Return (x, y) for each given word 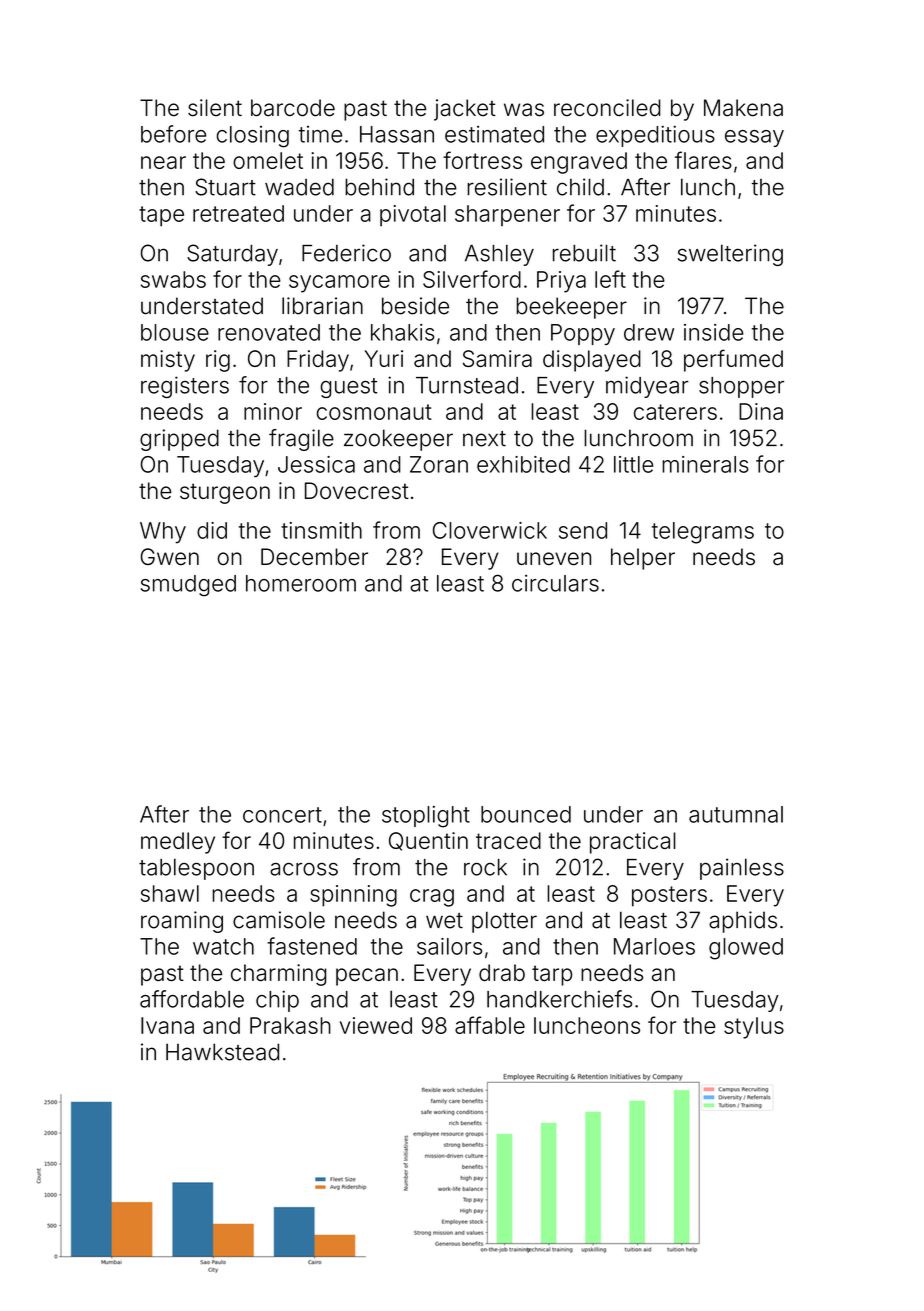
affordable (192, 999)
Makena (743, 108)
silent (215, 108)
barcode (293, 108)
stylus (754, 1028)
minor (273, 411)
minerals (705, 464)
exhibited (523, 464)
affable (490, 1025)
